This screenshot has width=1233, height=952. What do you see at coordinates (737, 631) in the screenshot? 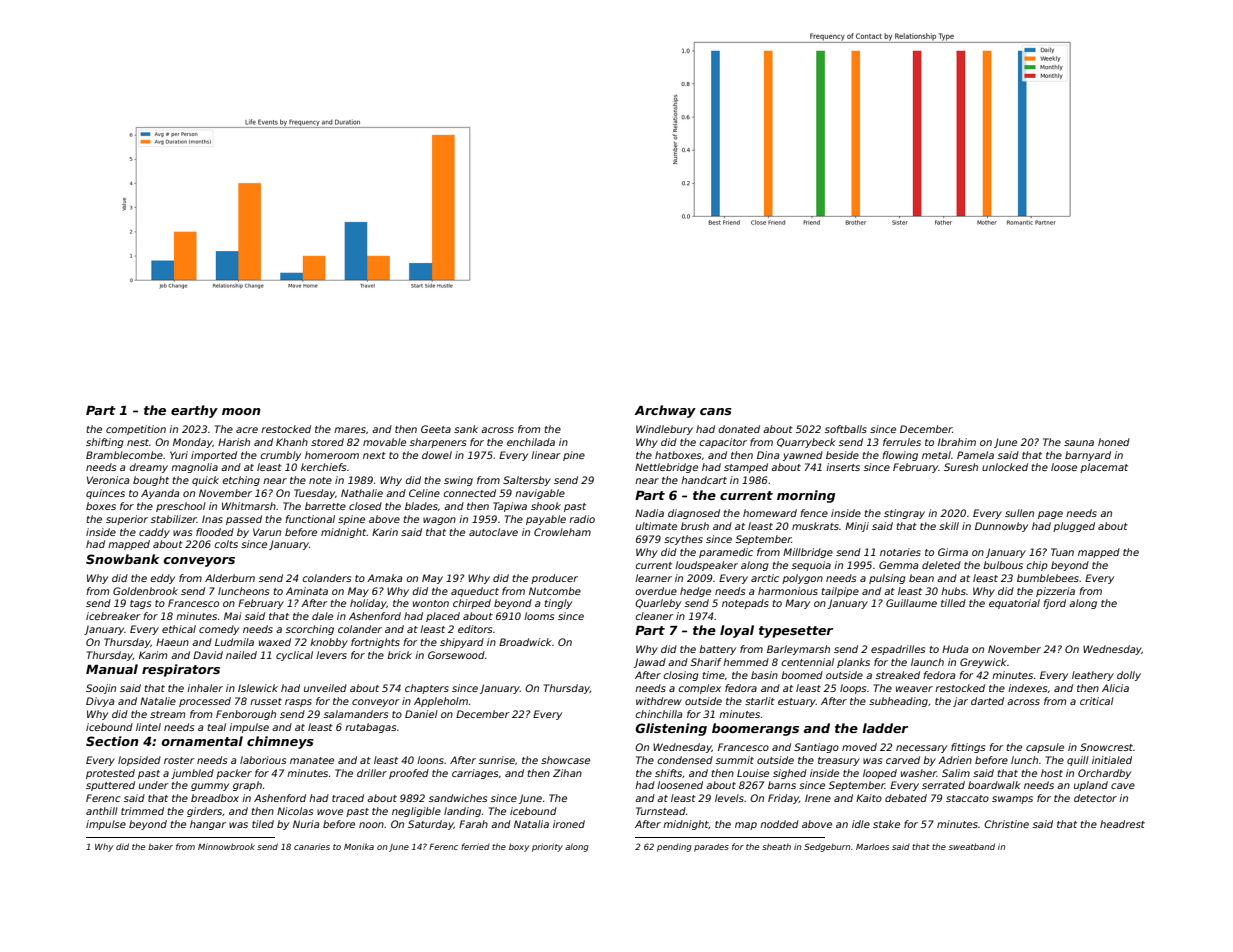
I see `loyal` at bounding box center [737, 631].
